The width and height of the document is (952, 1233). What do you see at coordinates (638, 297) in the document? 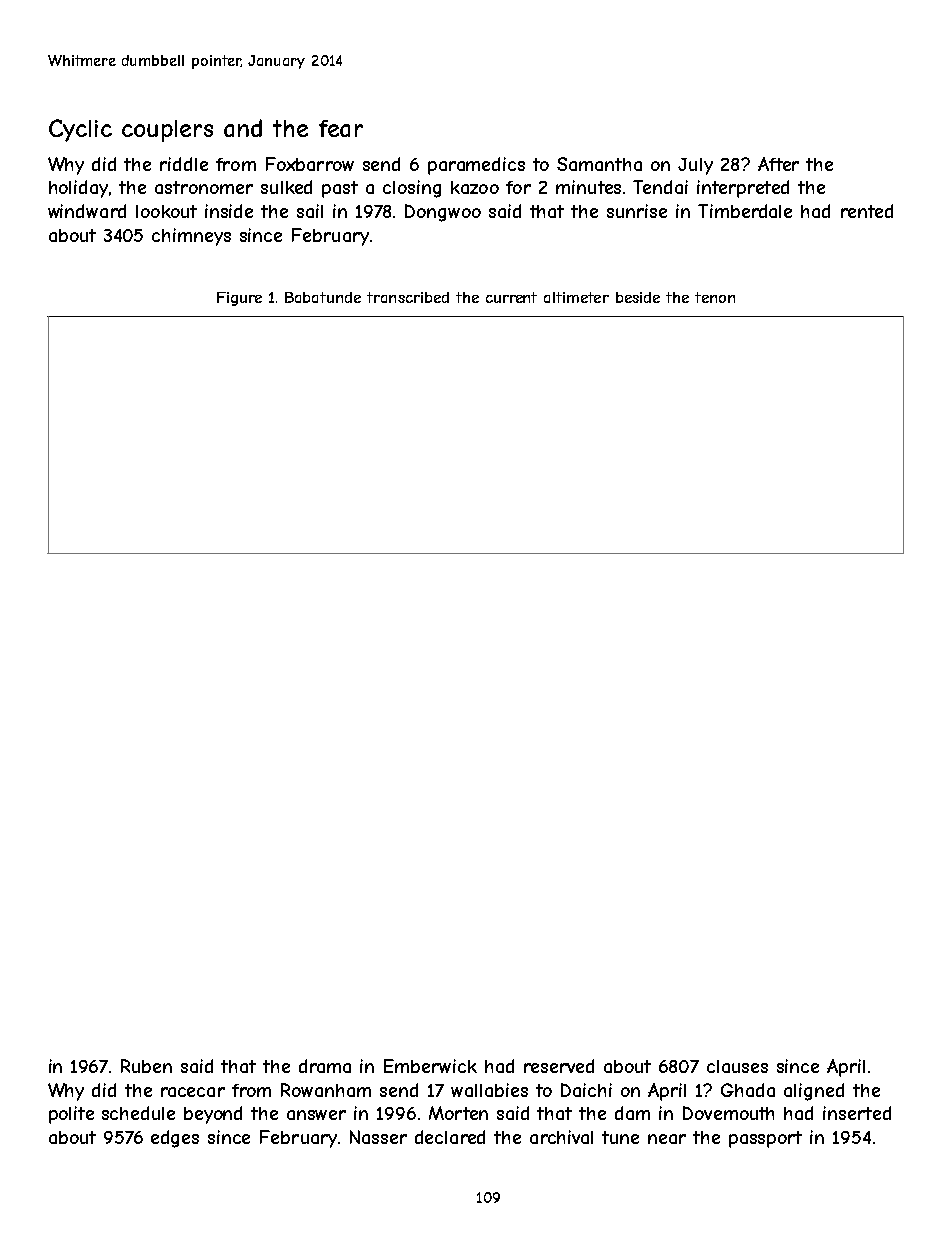
I see `beside` at bounding box center [638, 297].
